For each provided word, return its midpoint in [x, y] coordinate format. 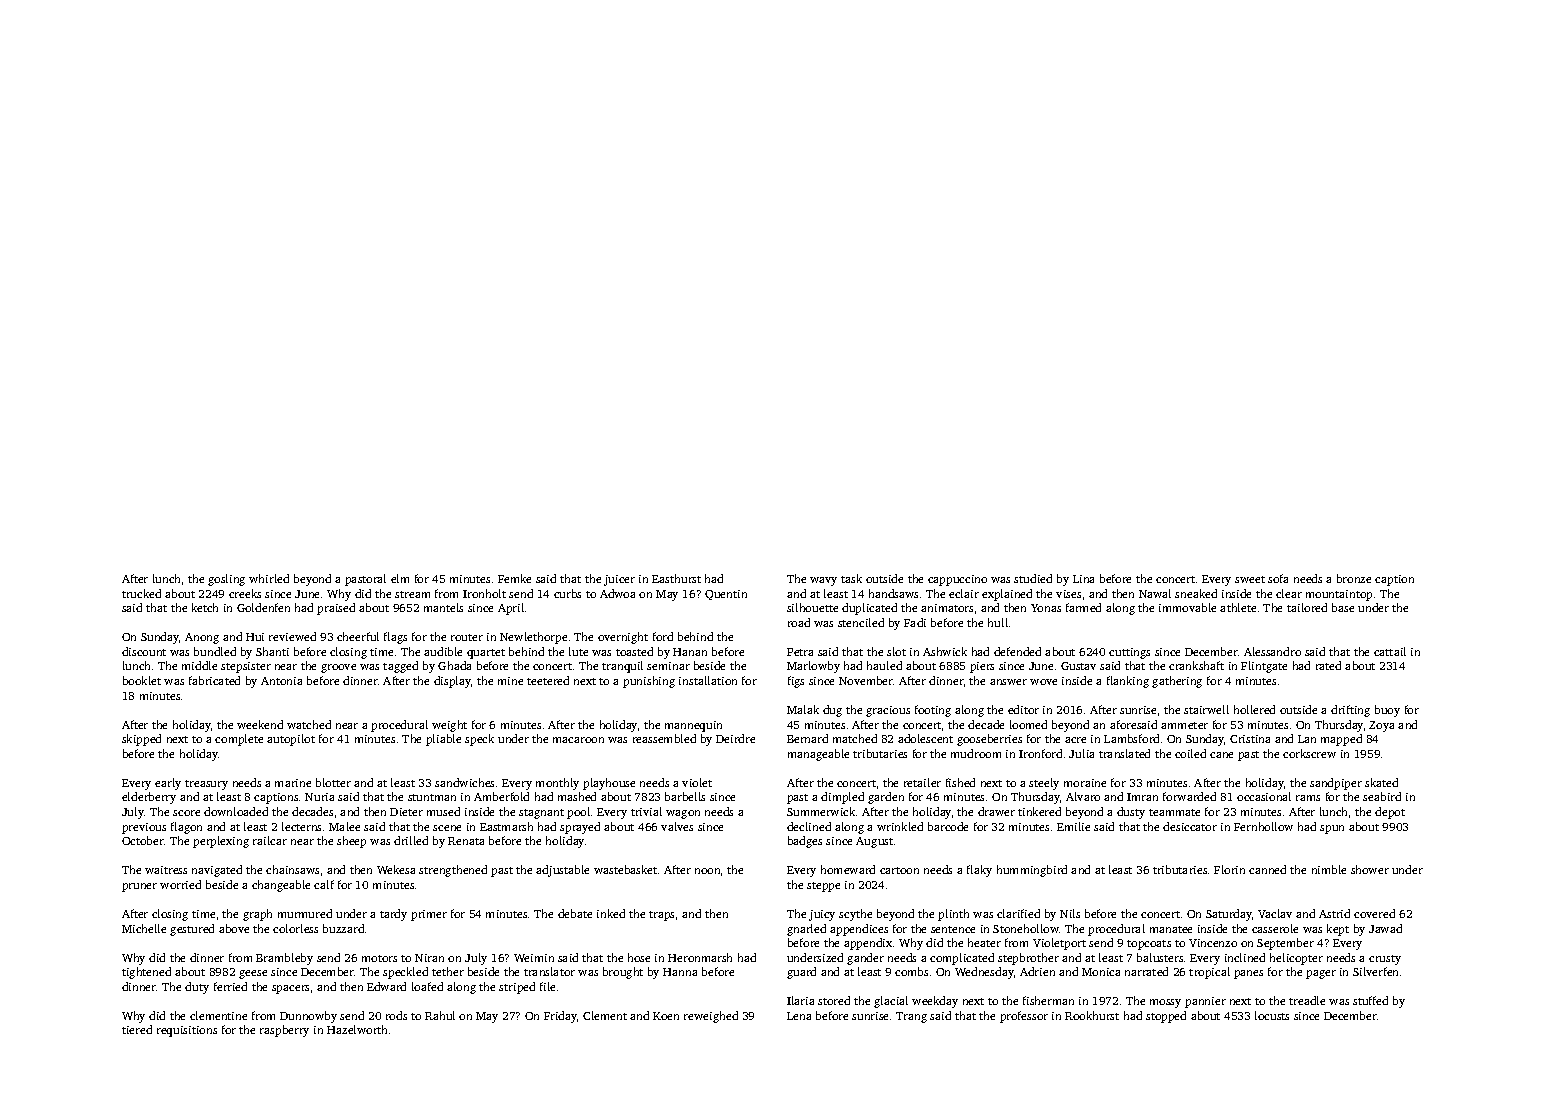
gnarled [806, 930]
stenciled [861, 622]
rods [396, 1015]
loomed [1028, 724]
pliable [443, 740]
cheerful [358, 636]
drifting [1350, 711]
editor [1023, 709]
